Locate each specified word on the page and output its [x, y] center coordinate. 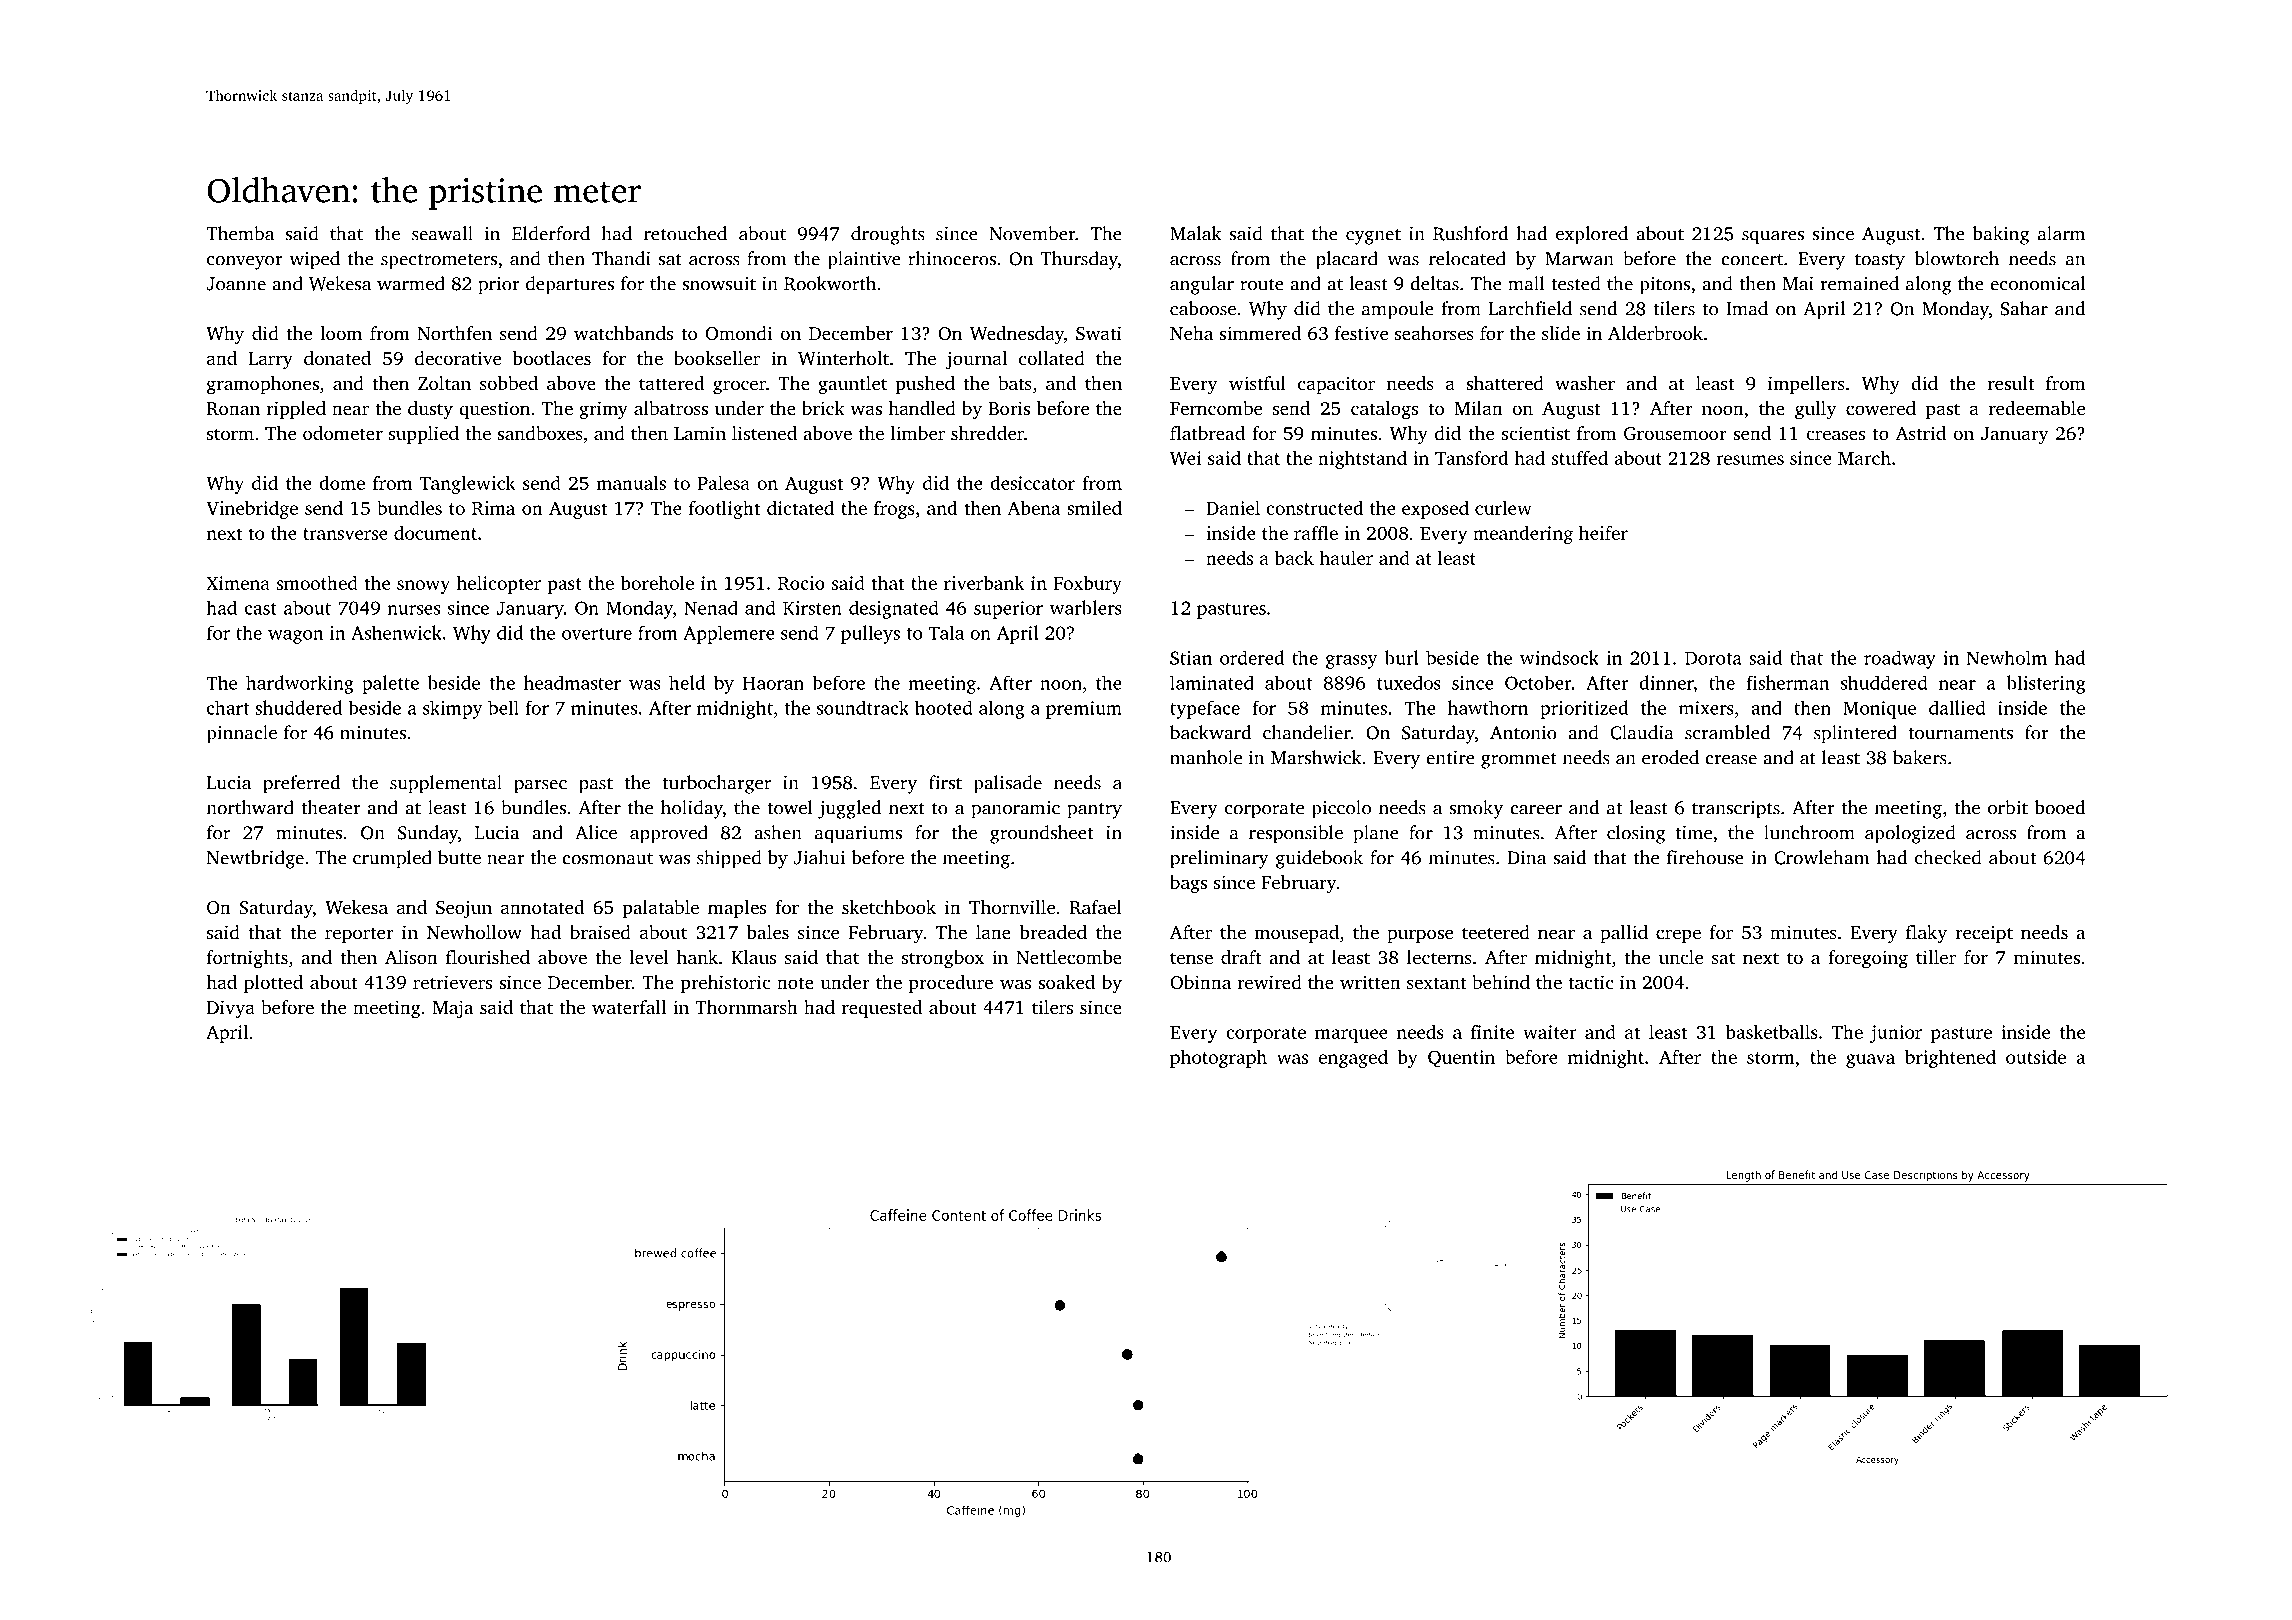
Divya [231, 1009]
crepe [1678, 936]
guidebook [1319, 859]
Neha [1191, 333]
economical [2037, 283]
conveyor [245, 263]
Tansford [1471, 457]
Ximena [238, 583]
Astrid [1921, 433]
